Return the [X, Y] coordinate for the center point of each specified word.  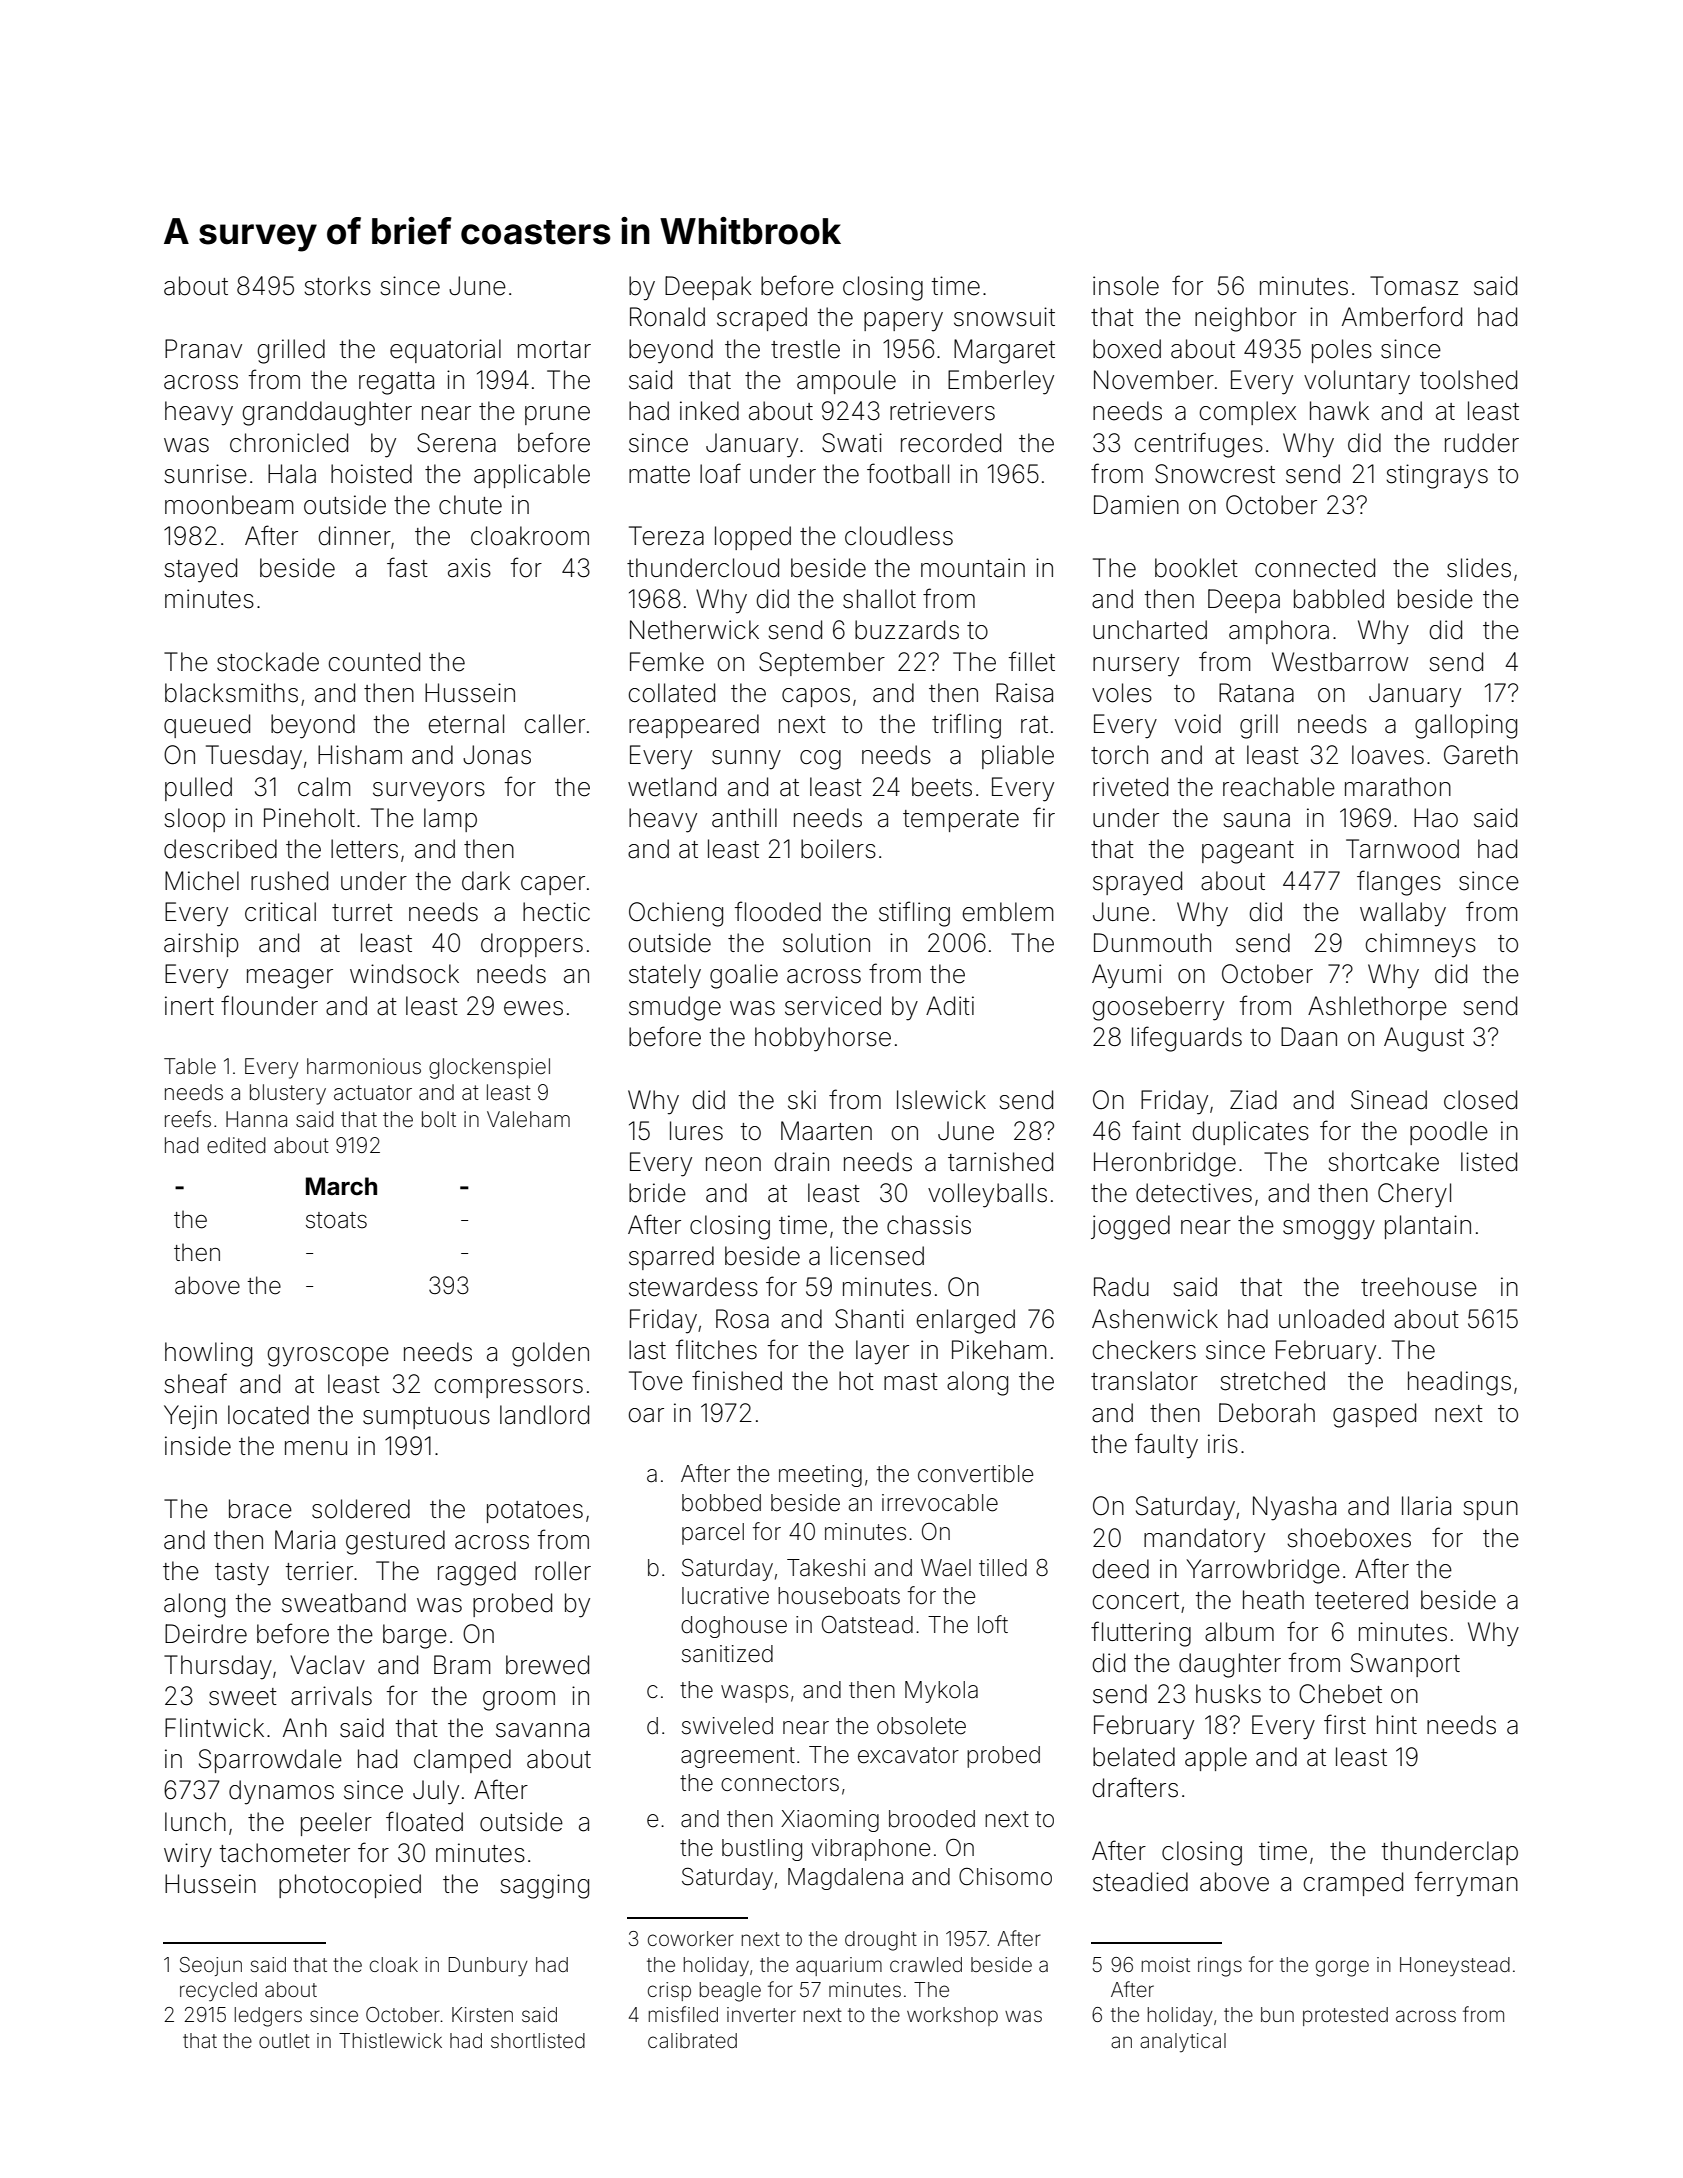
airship [201, 945]
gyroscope [328, 1357]
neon [733, 1164]
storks [337, 286]
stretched [1272, 1381]
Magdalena [845, 1879]
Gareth [1481, 755]
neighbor [1246, 319]
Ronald [667, 317]
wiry [188, 1855]
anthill [744, 818]
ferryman [1466, 1884]
